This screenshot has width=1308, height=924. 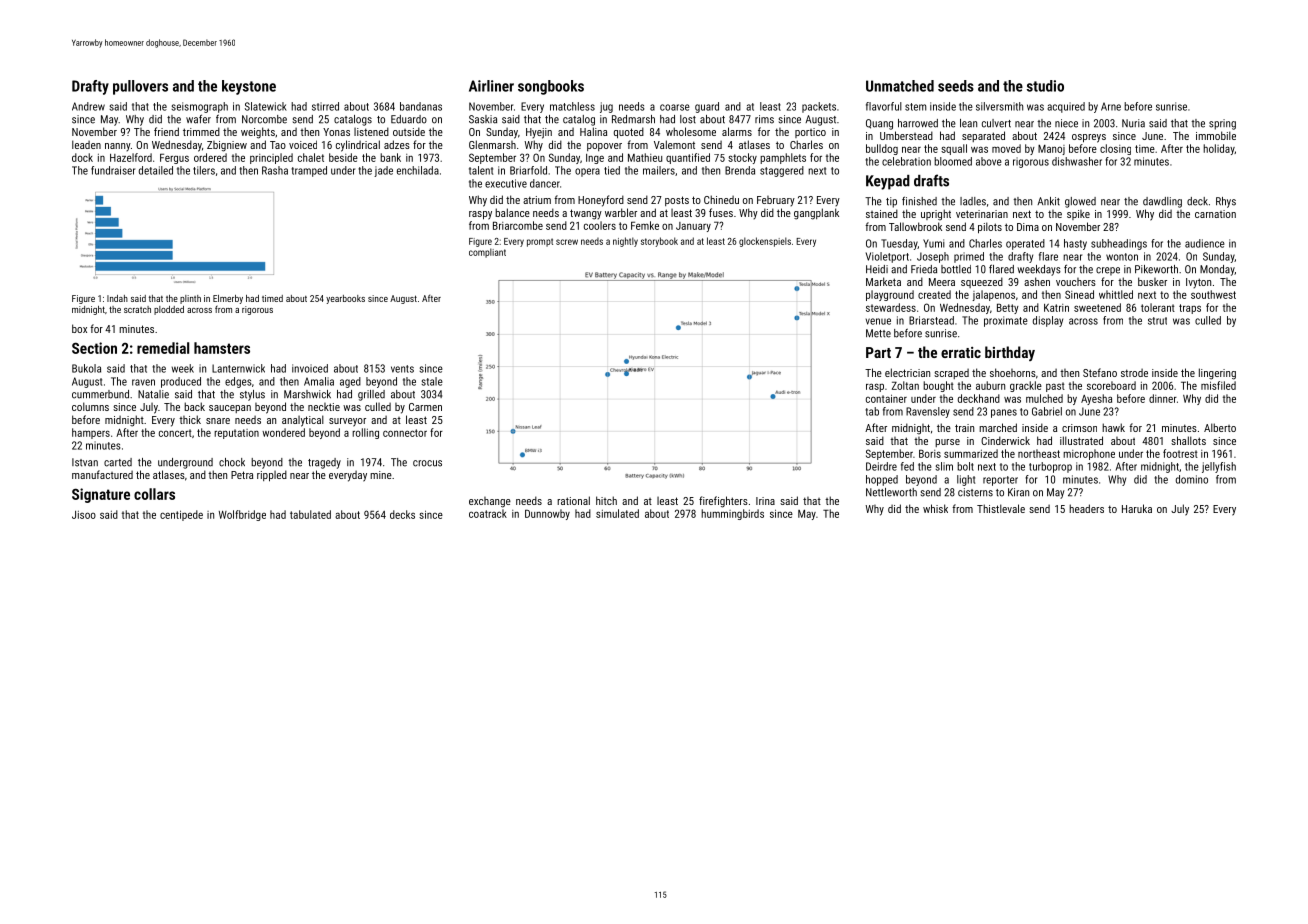 What do you see at coordinates (890, 295) in the screenshot?
I see `playground` at bounding box center [890, 295].
